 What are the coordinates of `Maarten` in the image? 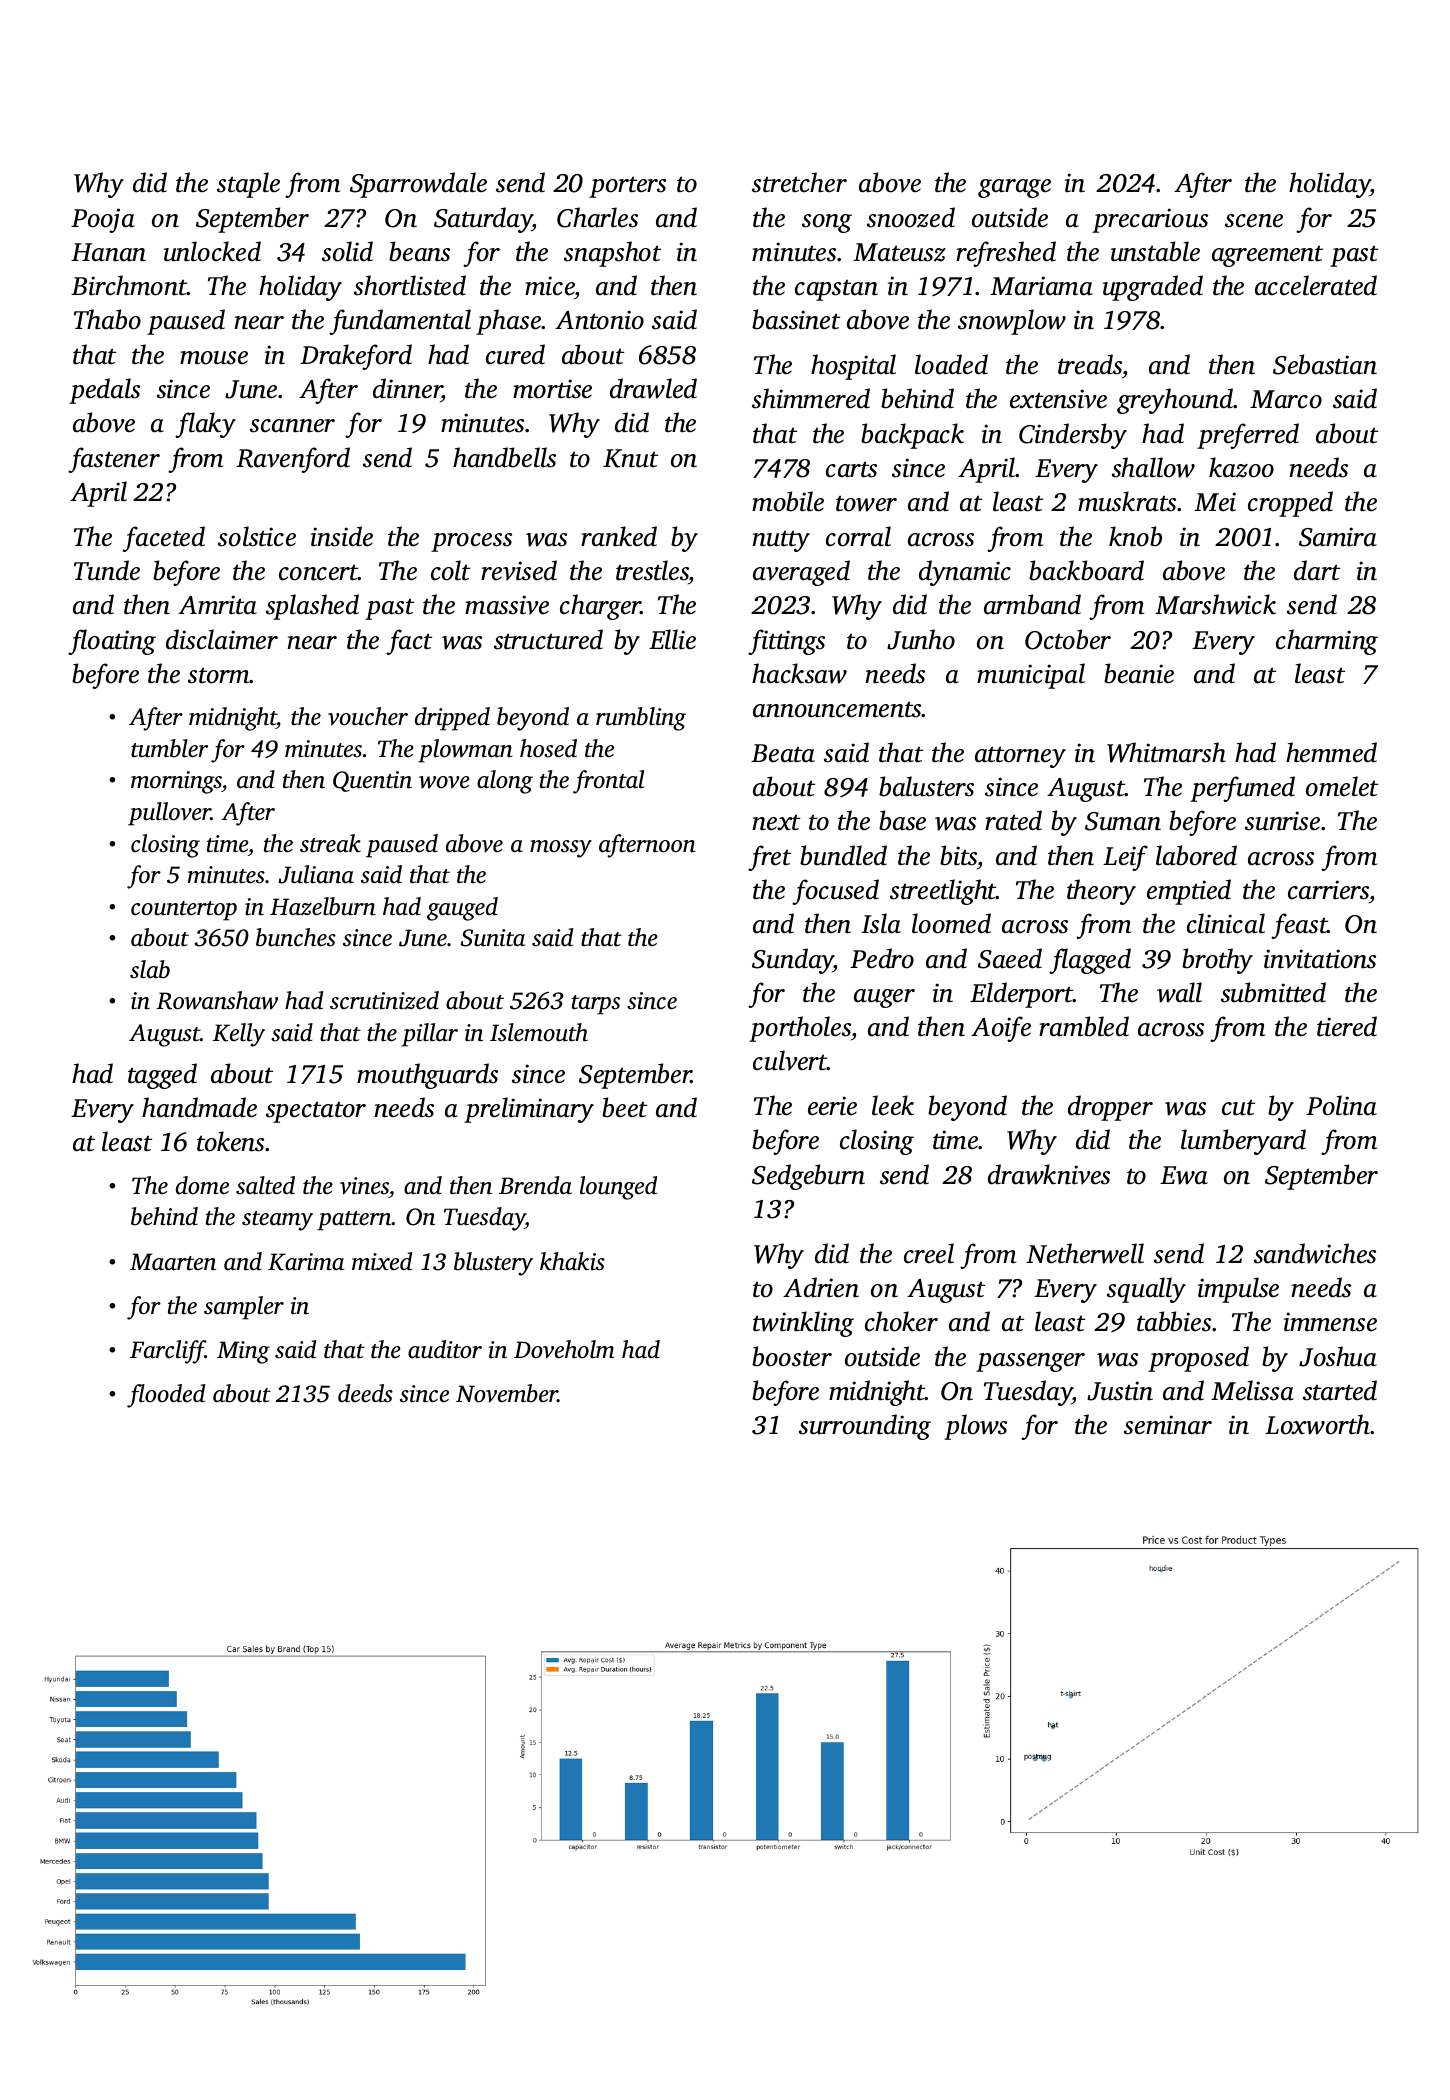 It's located at (173, 1262).
